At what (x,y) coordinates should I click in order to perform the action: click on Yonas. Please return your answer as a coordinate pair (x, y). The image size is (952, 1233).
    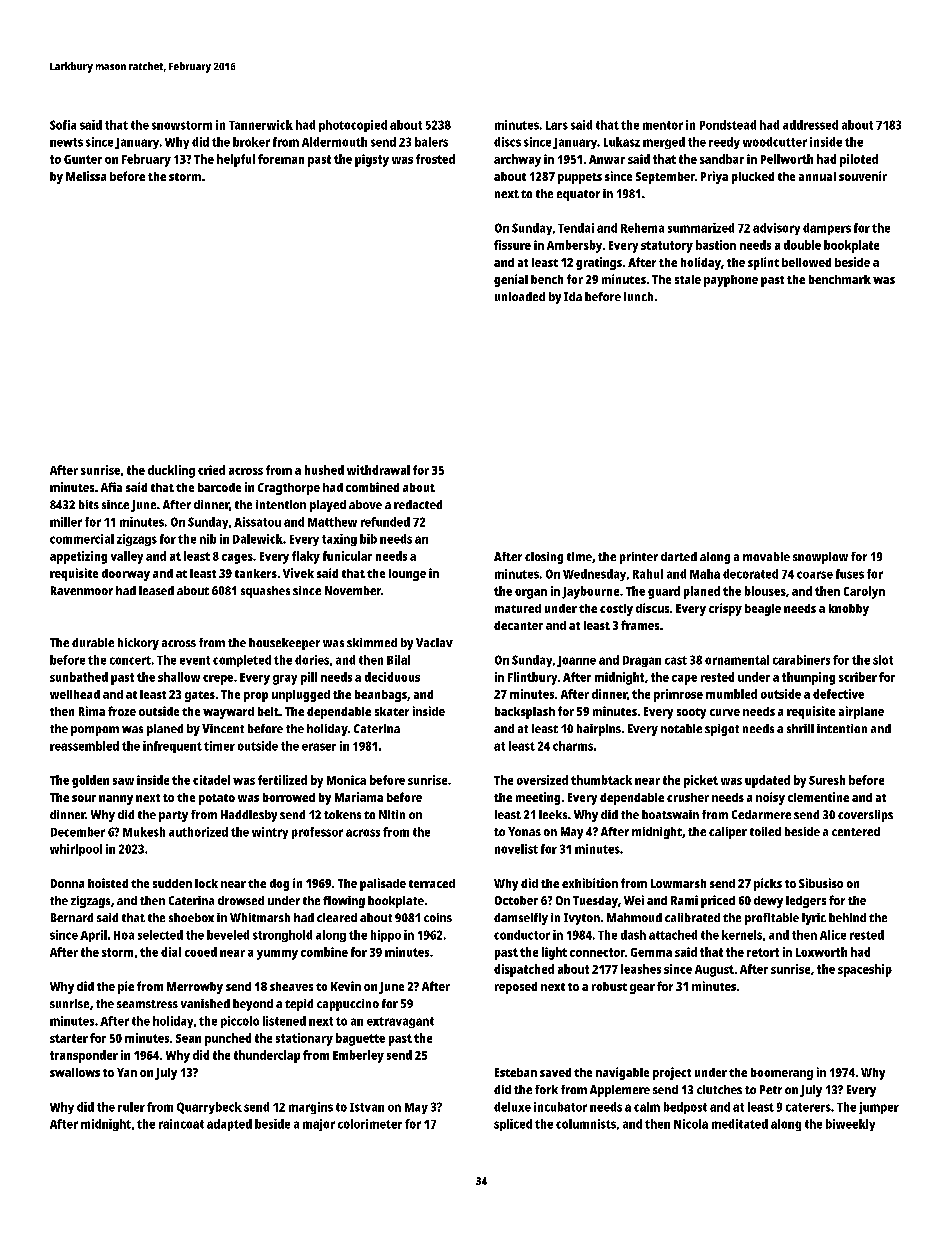
    Looking at the image, I should click on (524, 831).
